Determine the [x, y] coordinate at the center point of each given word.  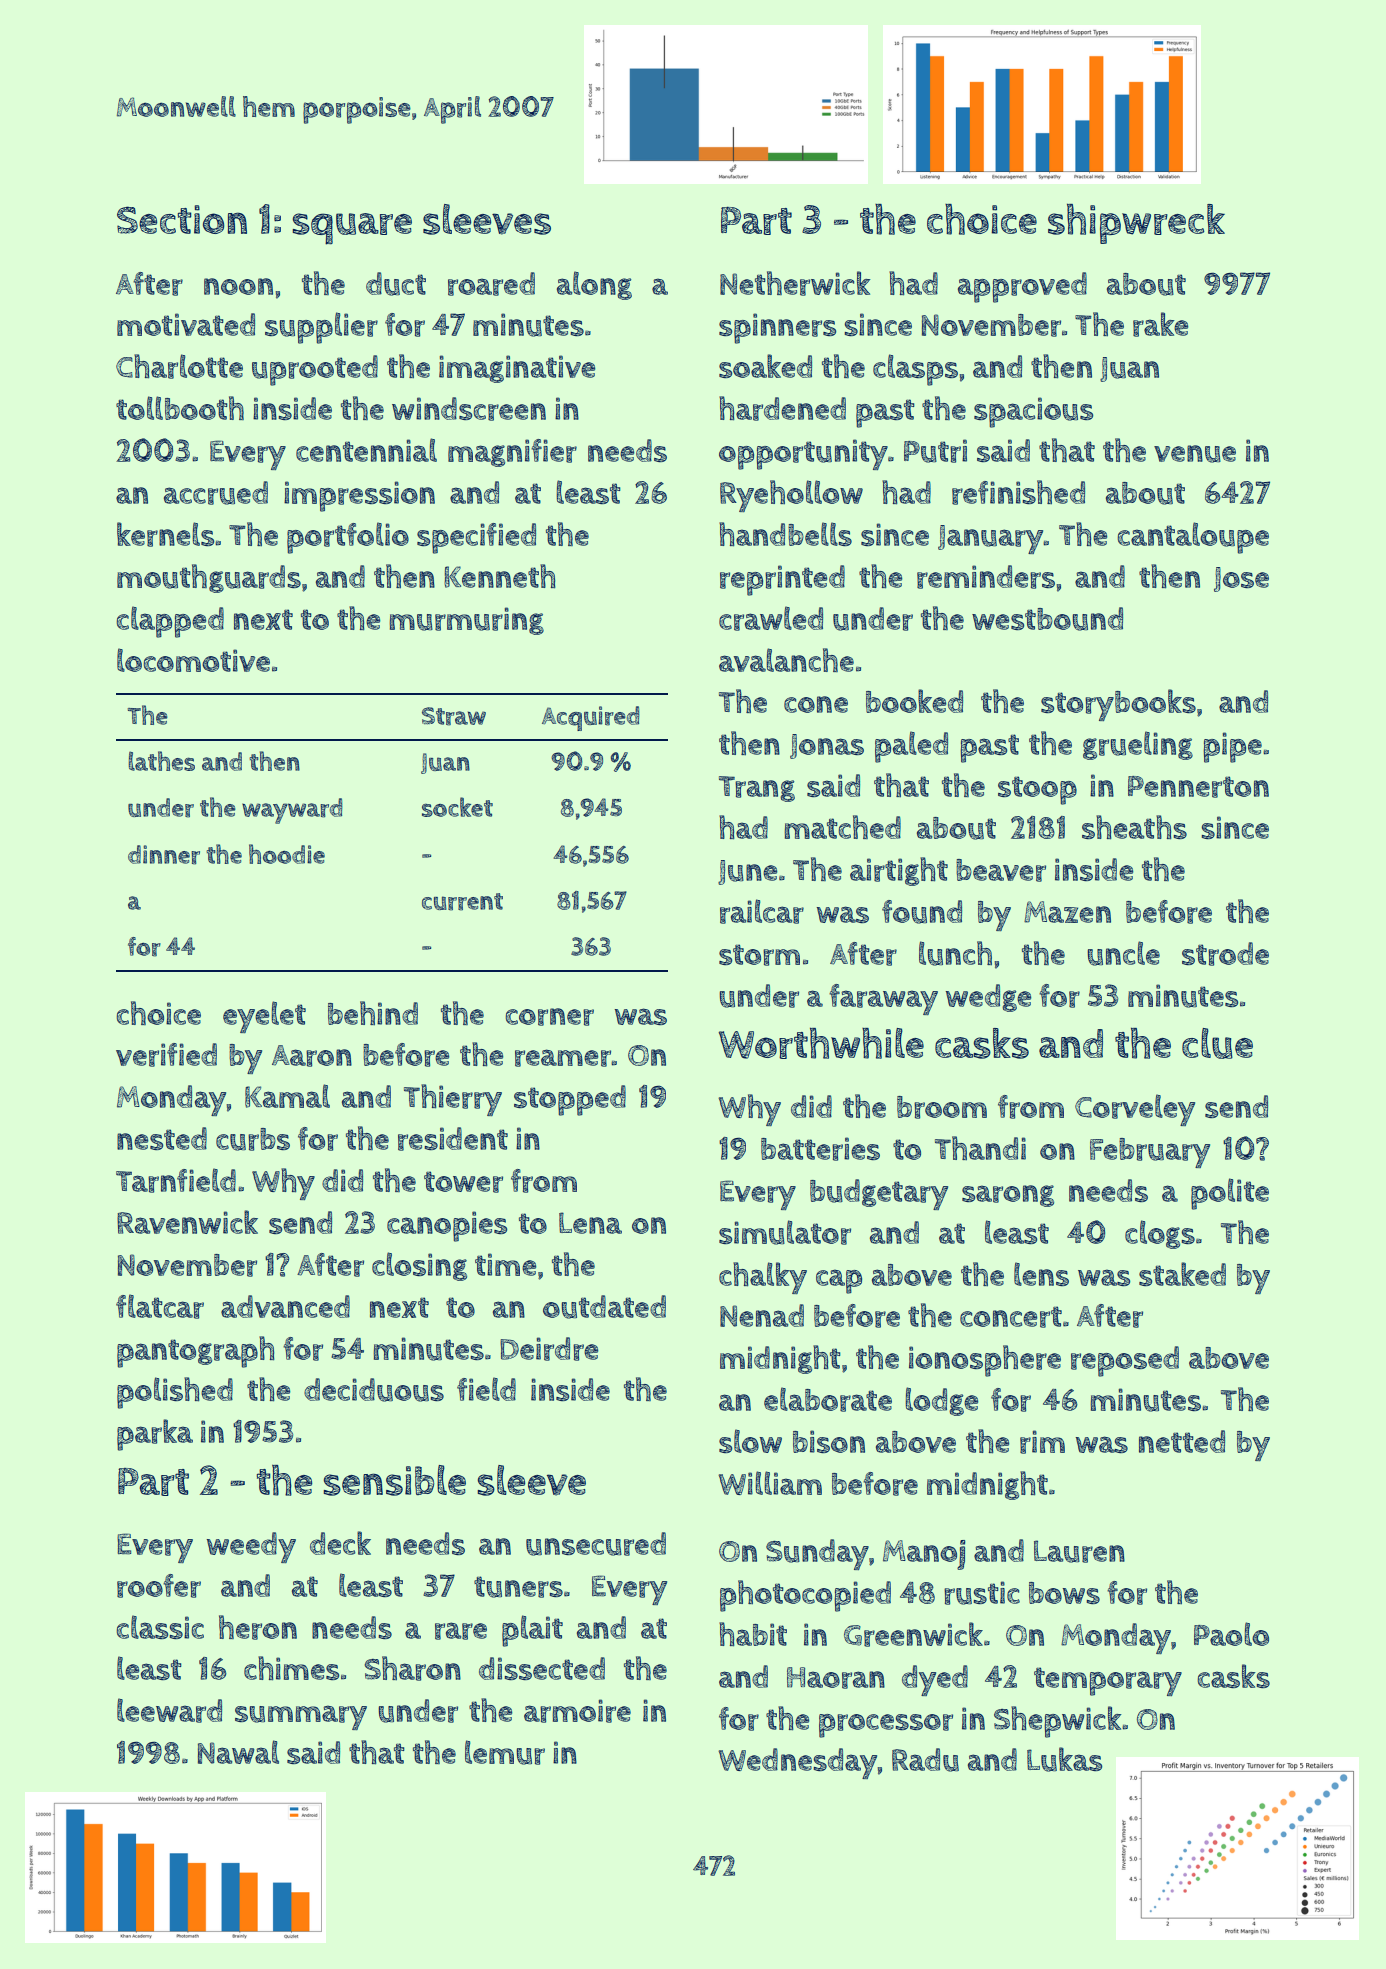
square [352, 229]
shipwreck [1136, 223]
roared [491, 284]
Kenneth [500, 576]
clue [1217, 1043]
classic [160, 1627]
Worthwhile [821, 1043]
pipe [1233, 747]
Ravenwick [187, 1222]
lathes [162, 761]
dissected [542, 1668]
